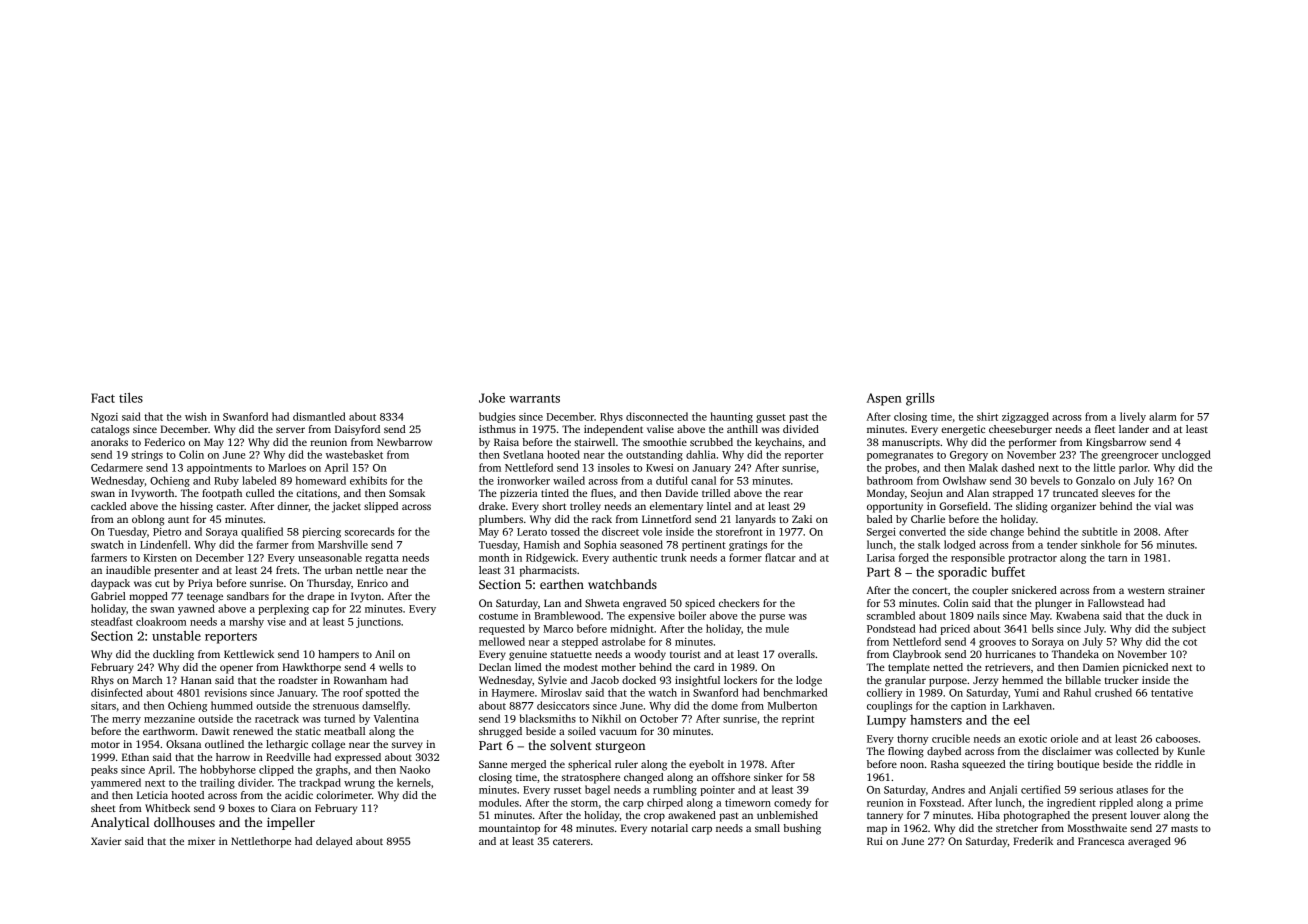 This screenshot has height=924, width=1308. Describe the element at coordinates (147, 680) in the screenshot. I see `March` at that location.
